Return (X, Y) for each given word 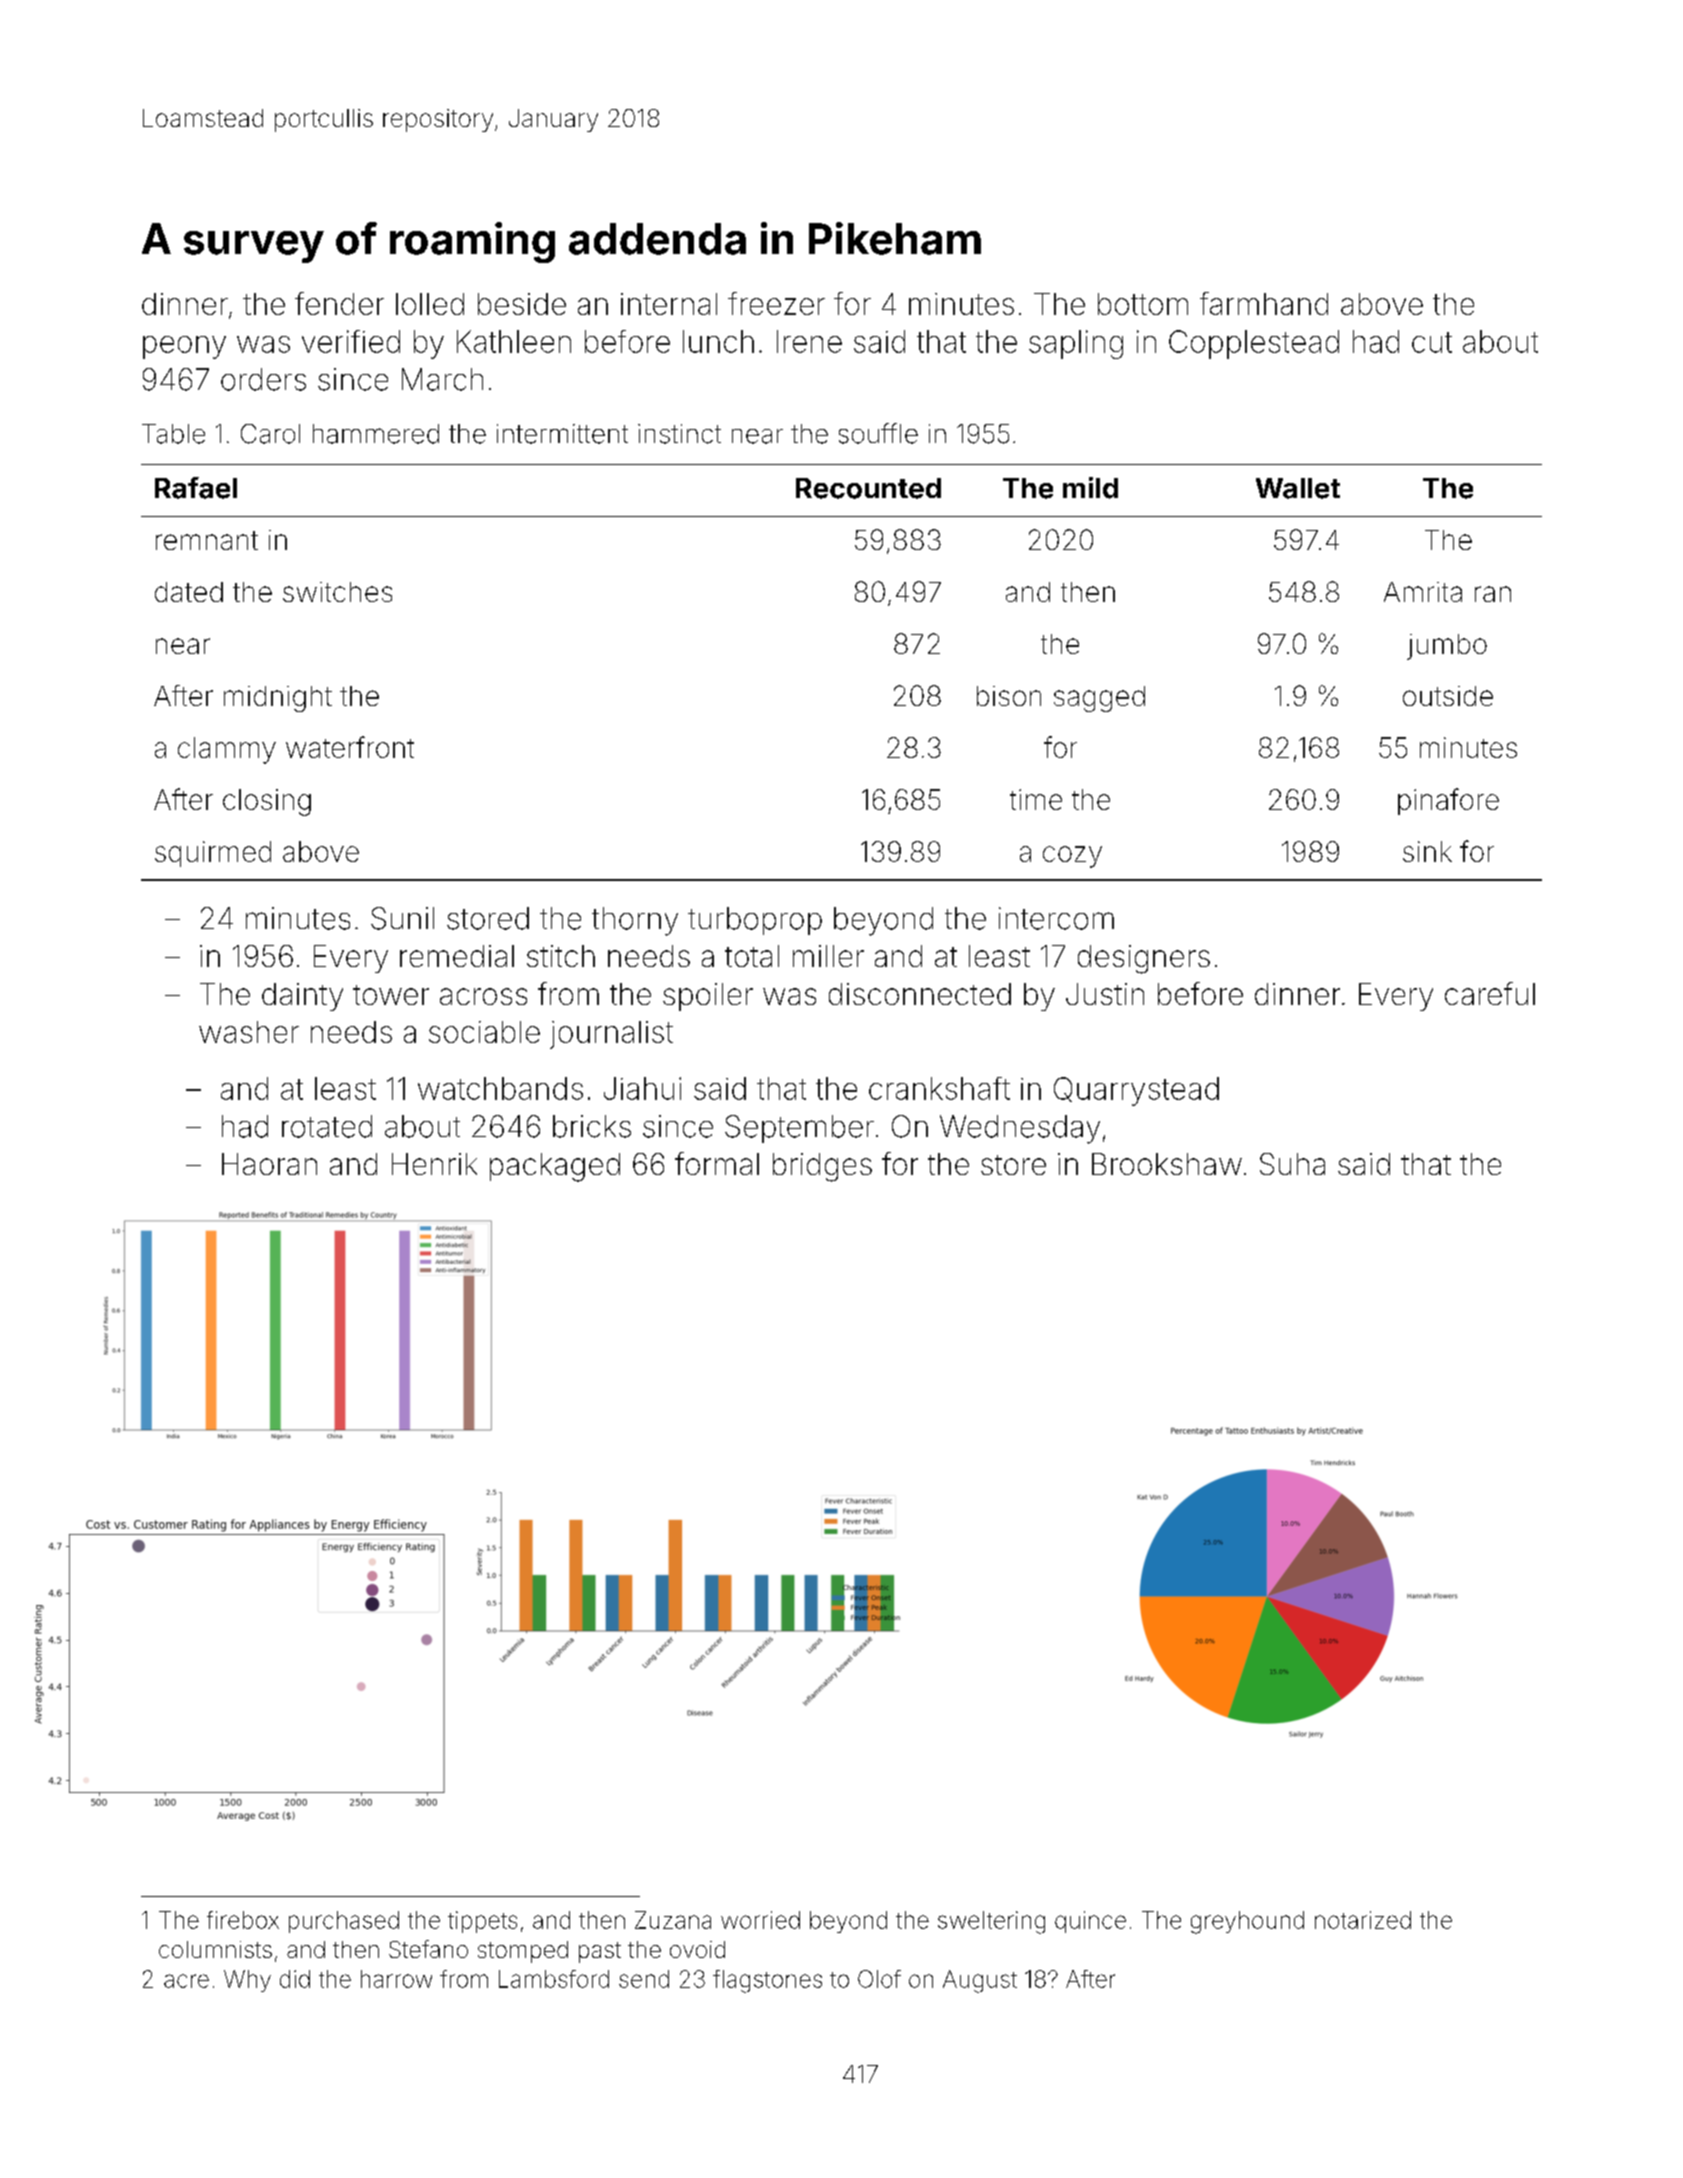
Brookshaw (1167, 1164)
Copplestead (1254, 344)
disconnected (920, 994)
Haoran (269, 1164)
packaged (555, 1167)
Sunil (402, 918)
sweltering (991, 1922)
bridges (822, 1167)
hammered (376, 434)
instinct (679, 434)
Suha (1292, 1164)
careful (1490, 993)
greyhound (1247, 1922)
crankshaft (939, 1088)
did (295, 1979)
